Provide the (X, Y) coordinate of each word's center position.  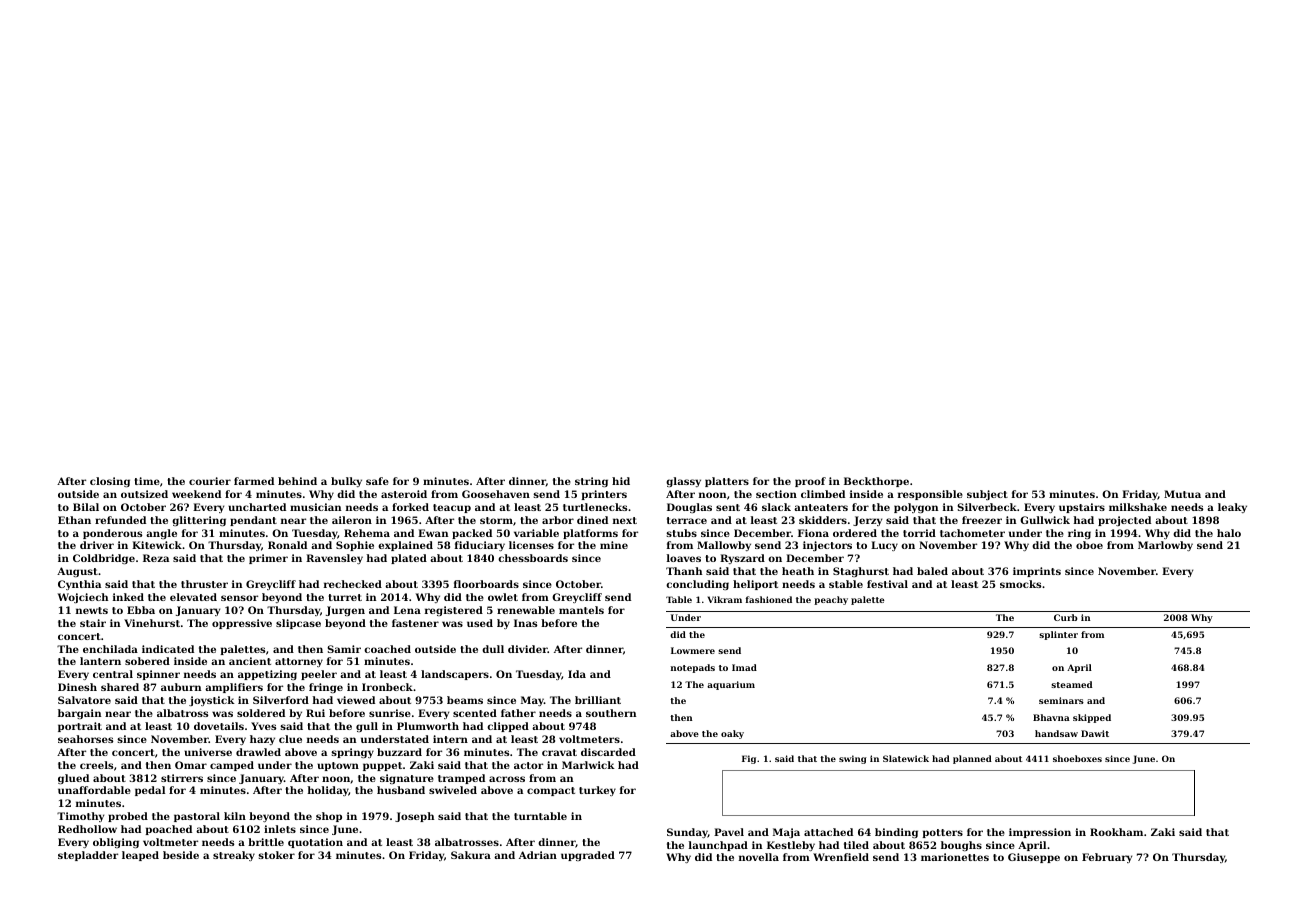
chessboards (533, 558)
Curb (1066, 617)
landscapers (455, 675)
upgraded (588, 856)
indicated (168, 649)
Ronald (287, 545)
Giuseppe (1034, 858)
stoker (276, 855)
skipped (1092, 718)
